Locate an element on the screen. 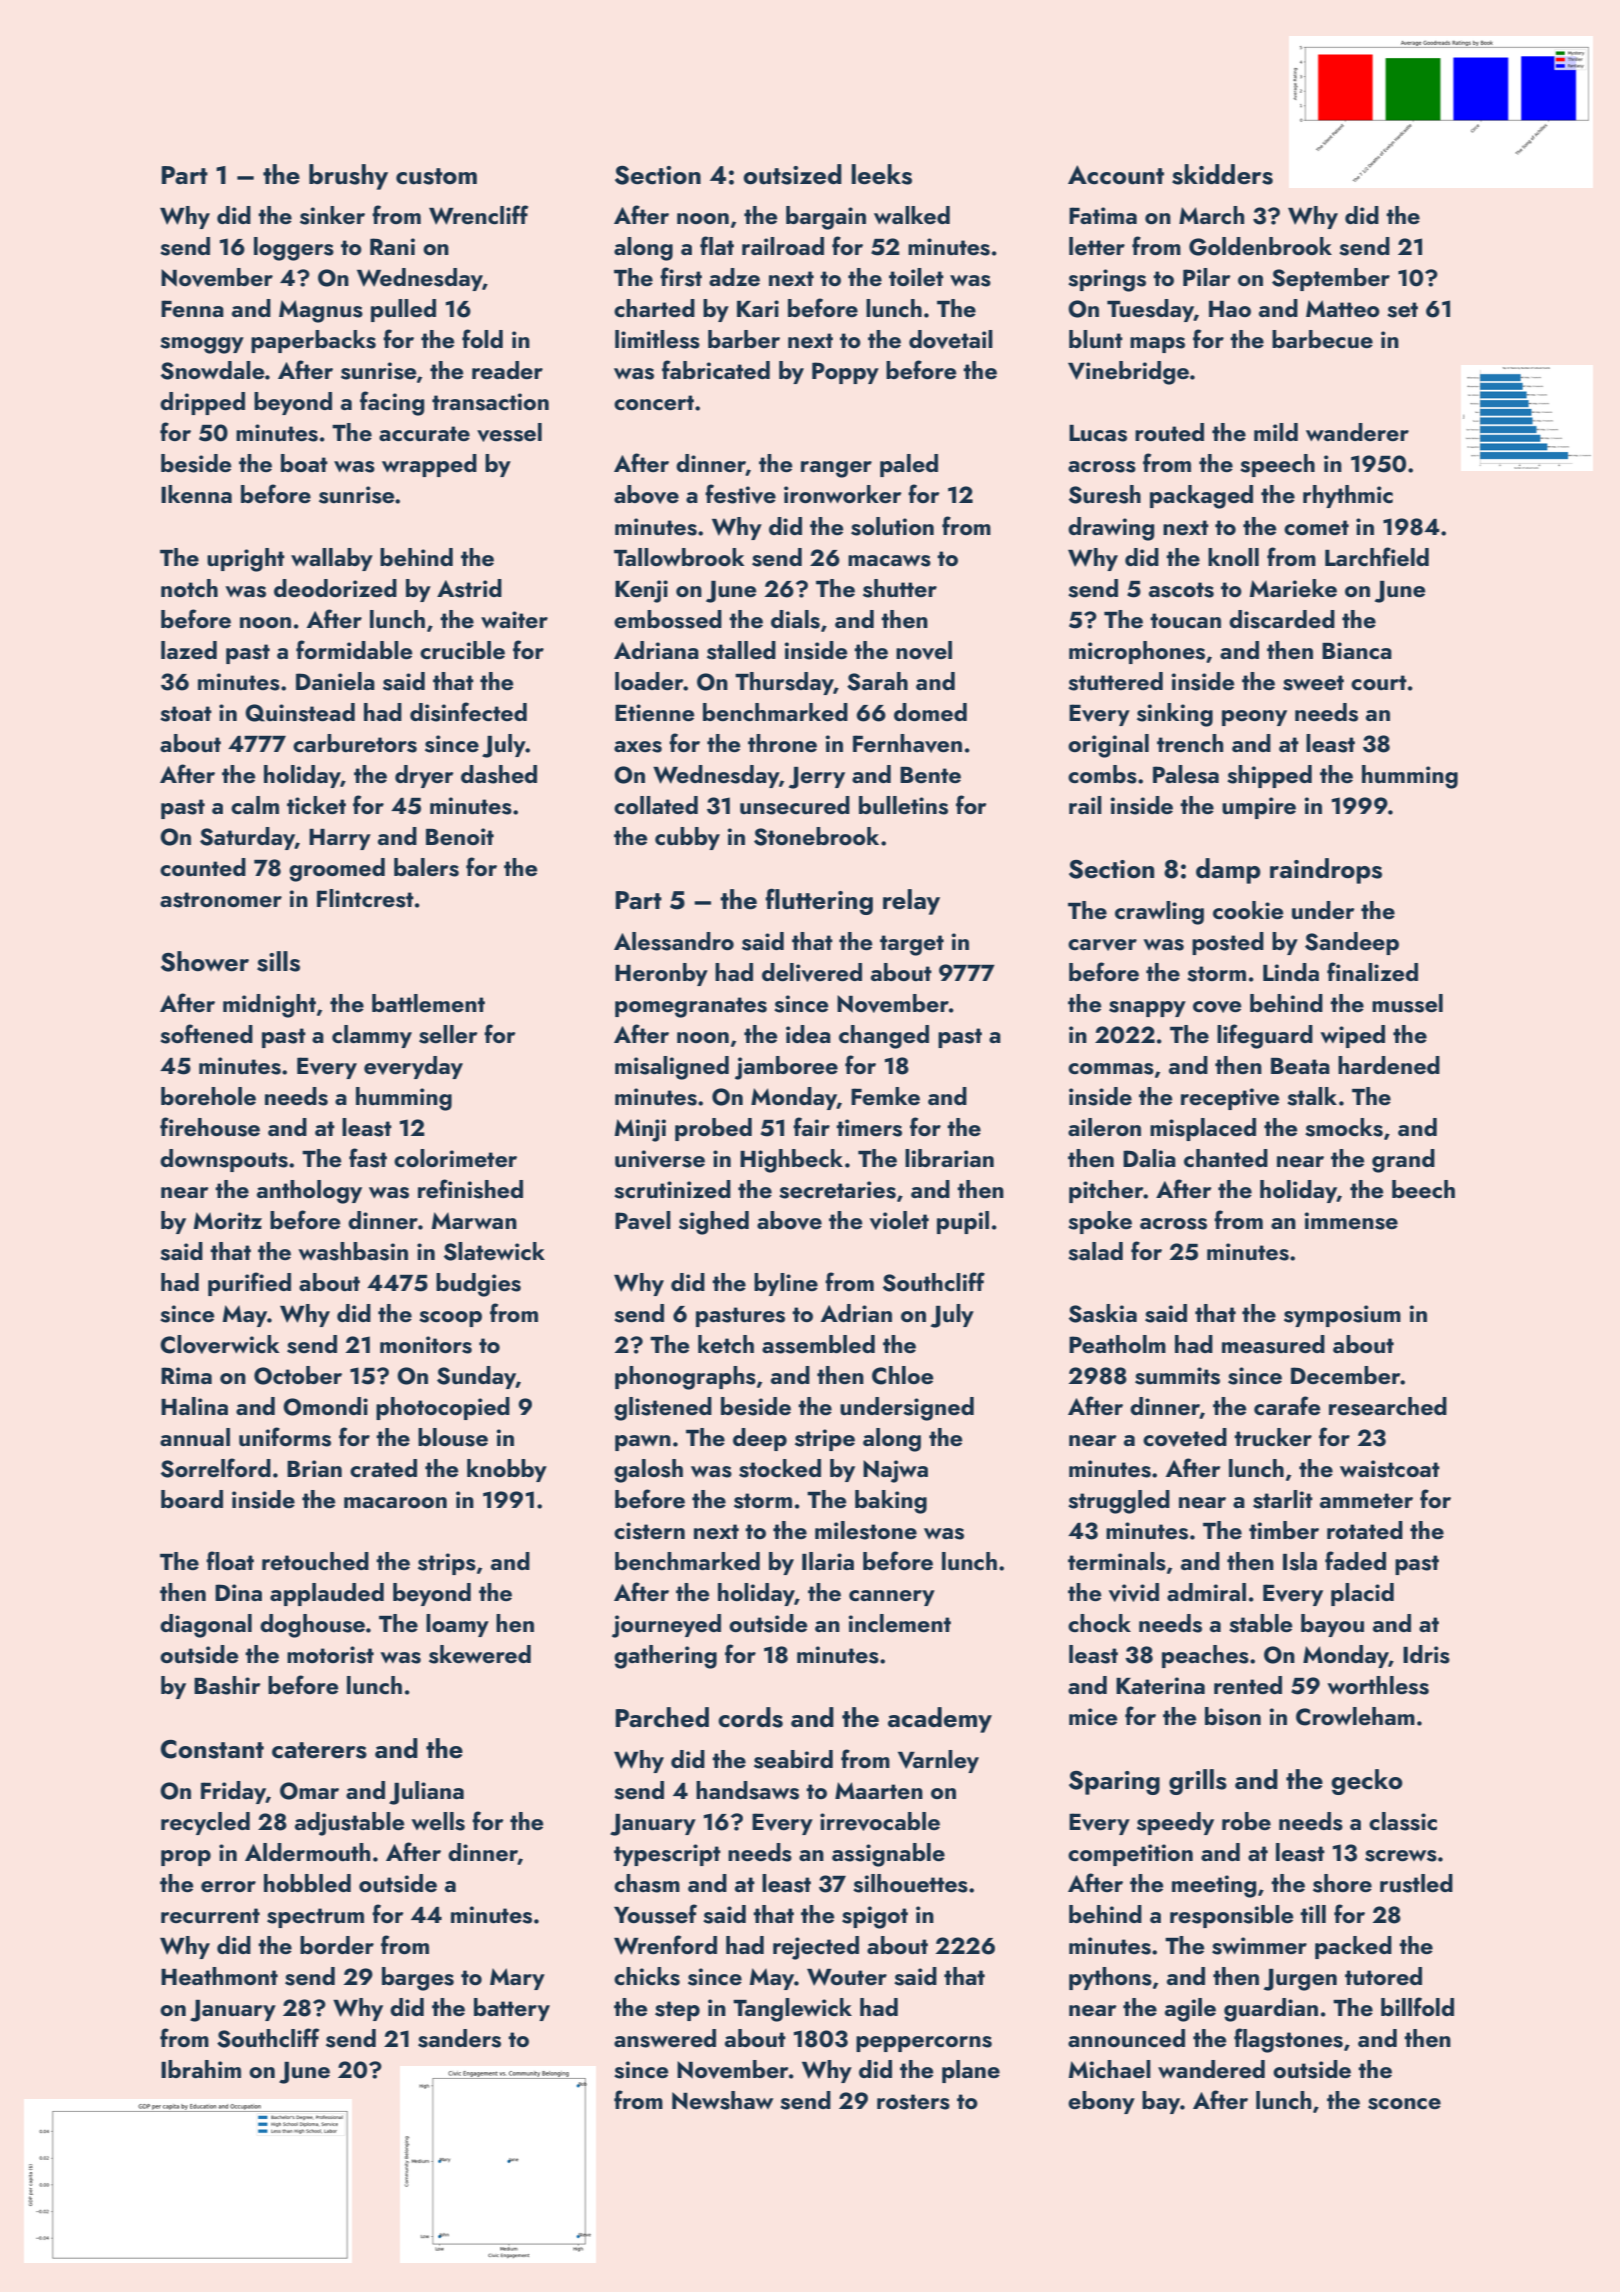  pitcher is located at coordinates (1106, 1191).
